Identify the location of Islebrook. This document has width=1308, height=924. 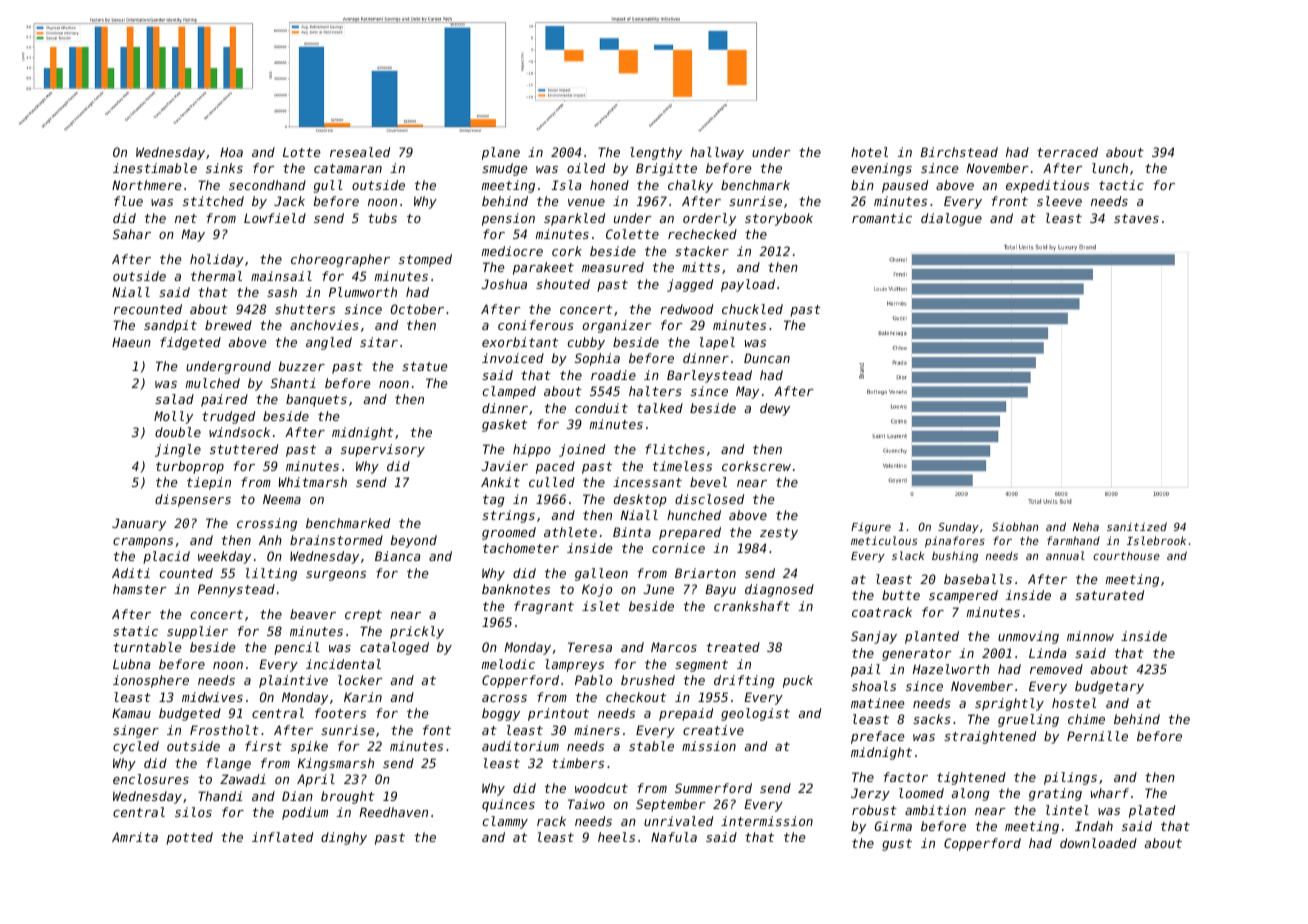
(1156, 540).
